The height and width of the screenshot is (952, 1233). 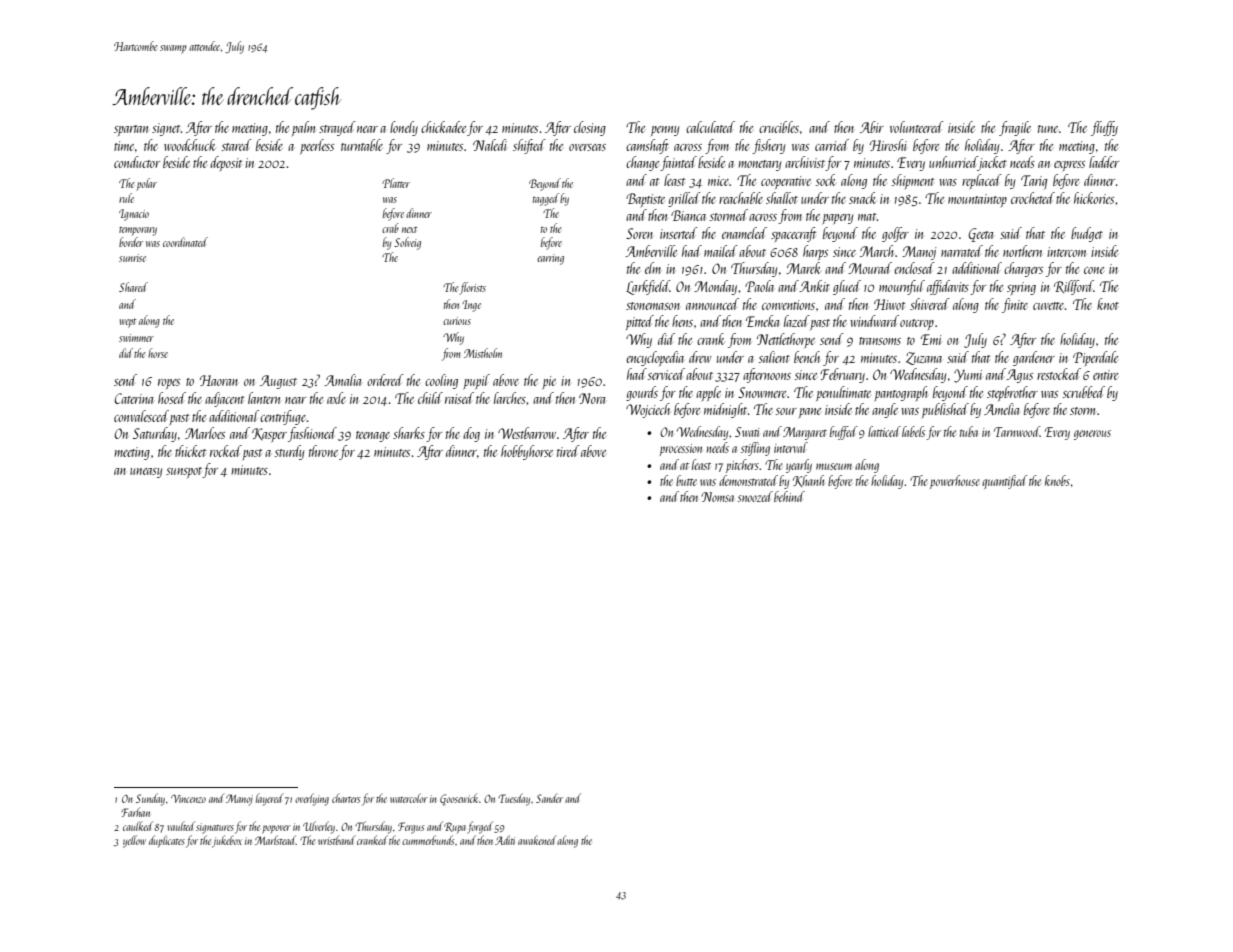 I want to click on uneasy, so click(x=146, y=473).
